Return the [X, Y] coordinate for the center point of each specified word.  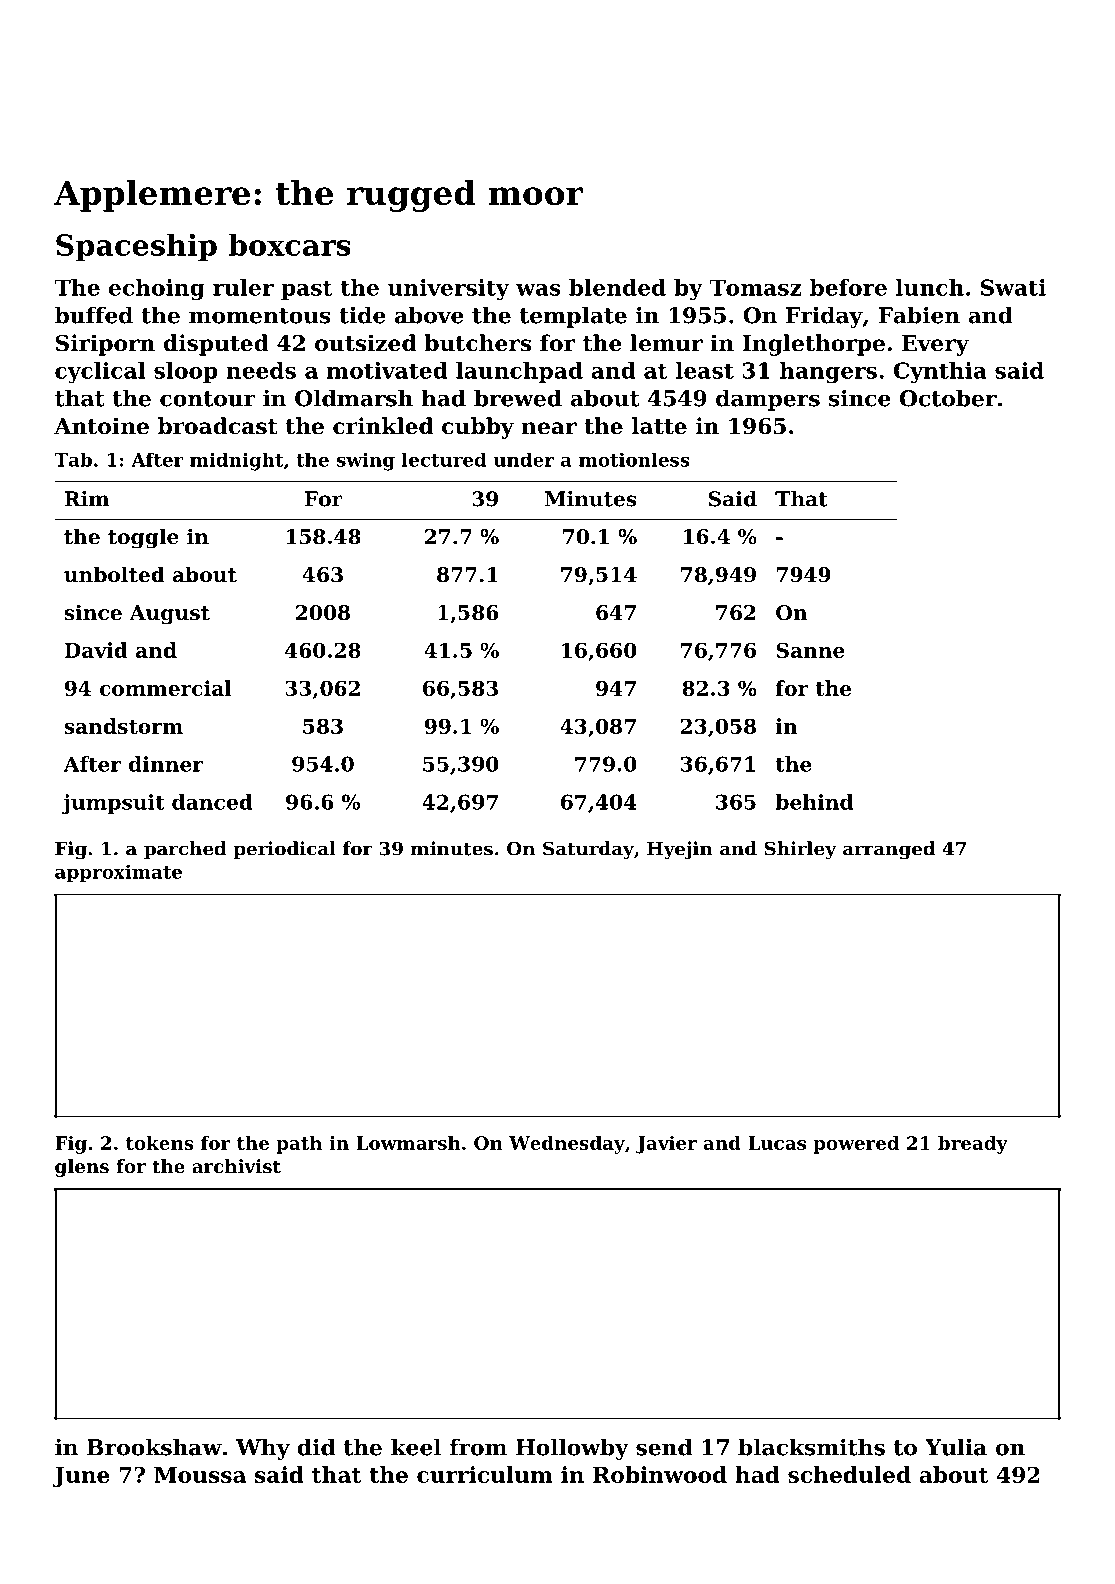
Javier [666, 1145]
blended [617, 287]
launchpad [519, 372]
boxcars [289, 244]
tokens [159, 1143]
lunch [930, 287]
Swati [1013, 287]
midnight [236, 461]
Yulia [956, 1447]
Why [263, 1449]
